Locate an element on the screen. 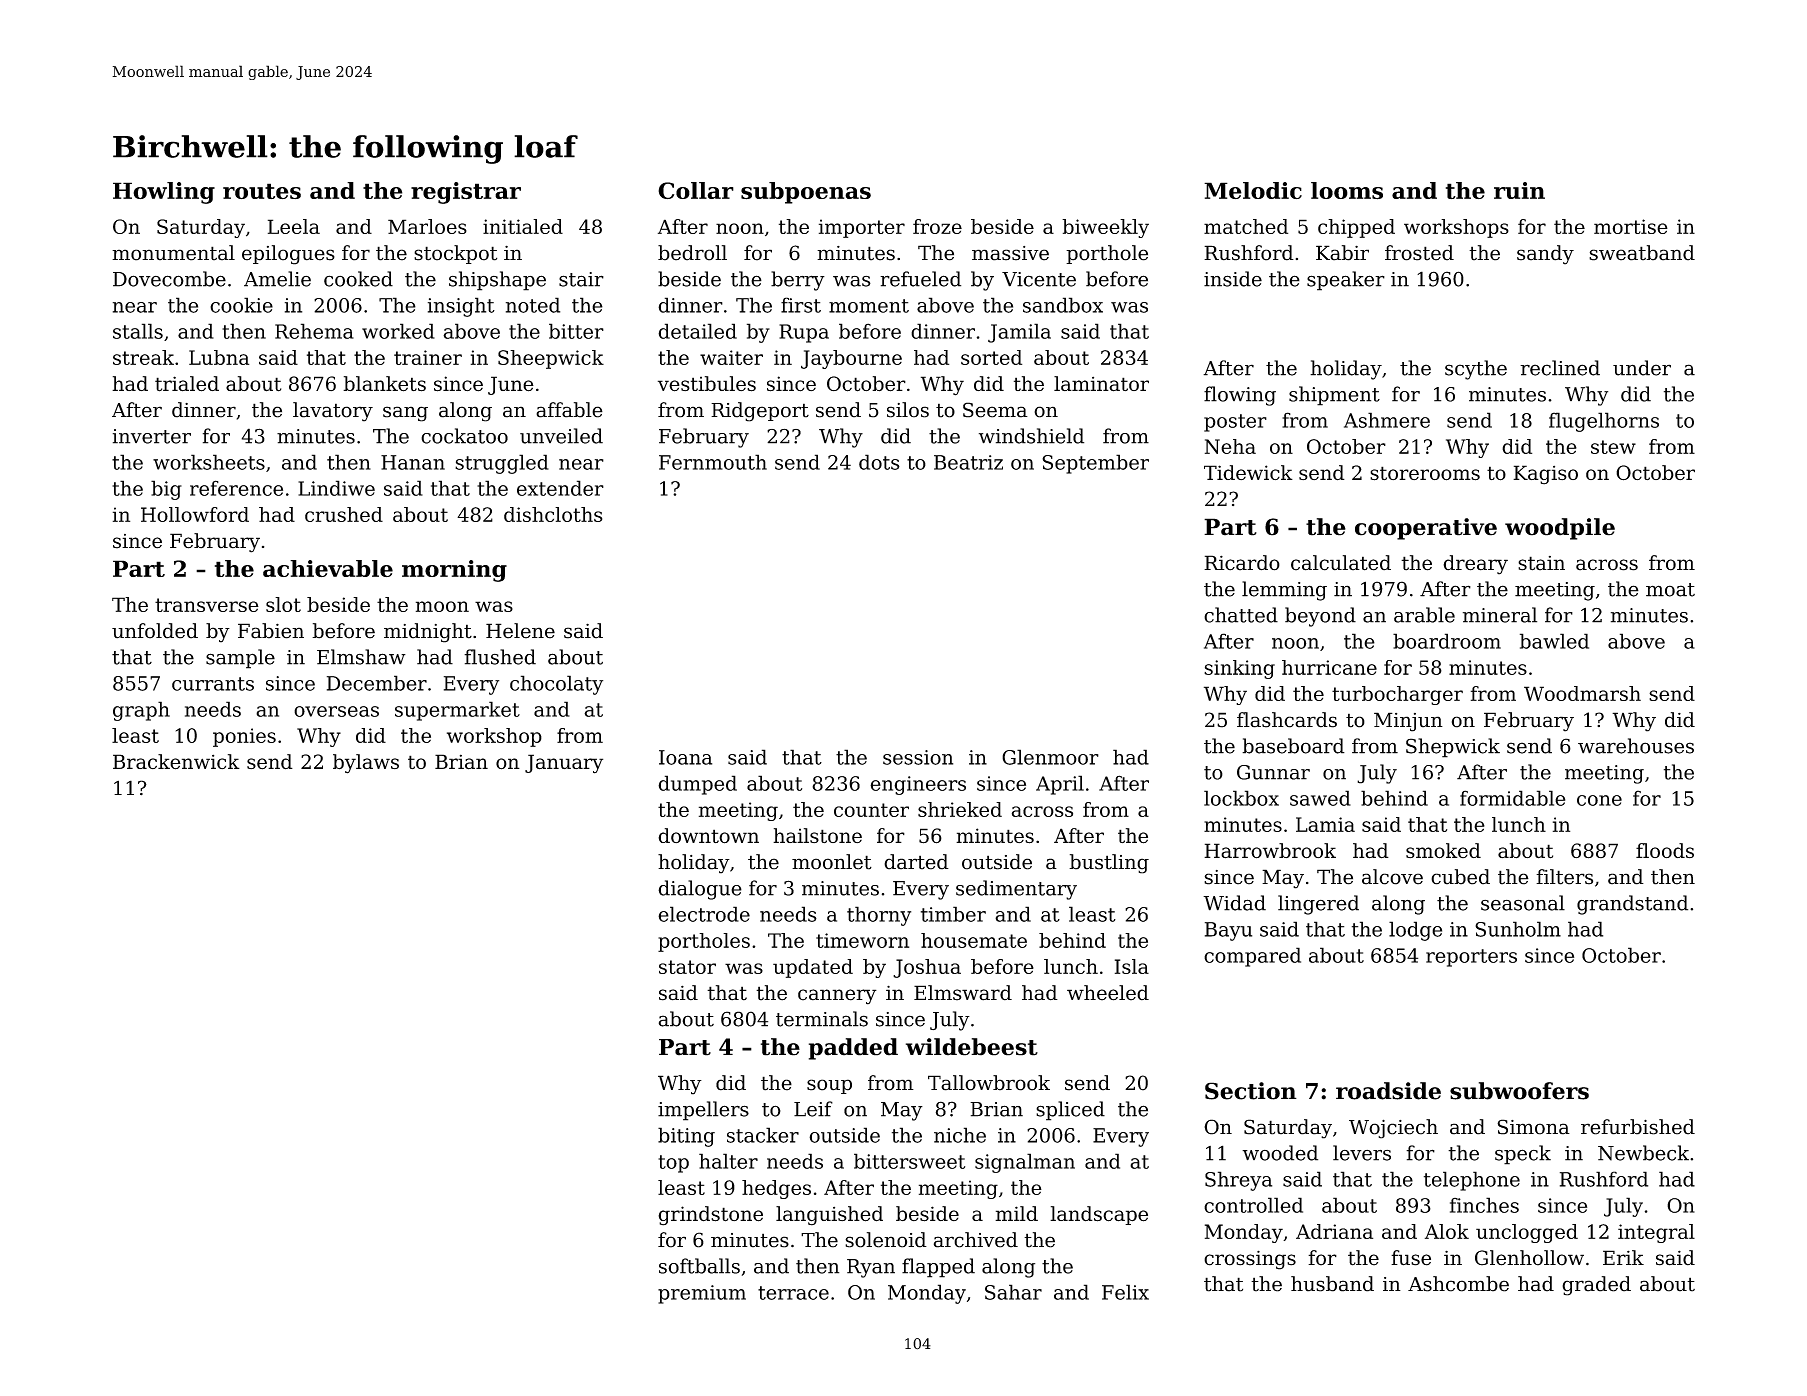 The height and width of the screenshot is (1396, 1807). Jaybourne is located at coordinates (851, 359).
